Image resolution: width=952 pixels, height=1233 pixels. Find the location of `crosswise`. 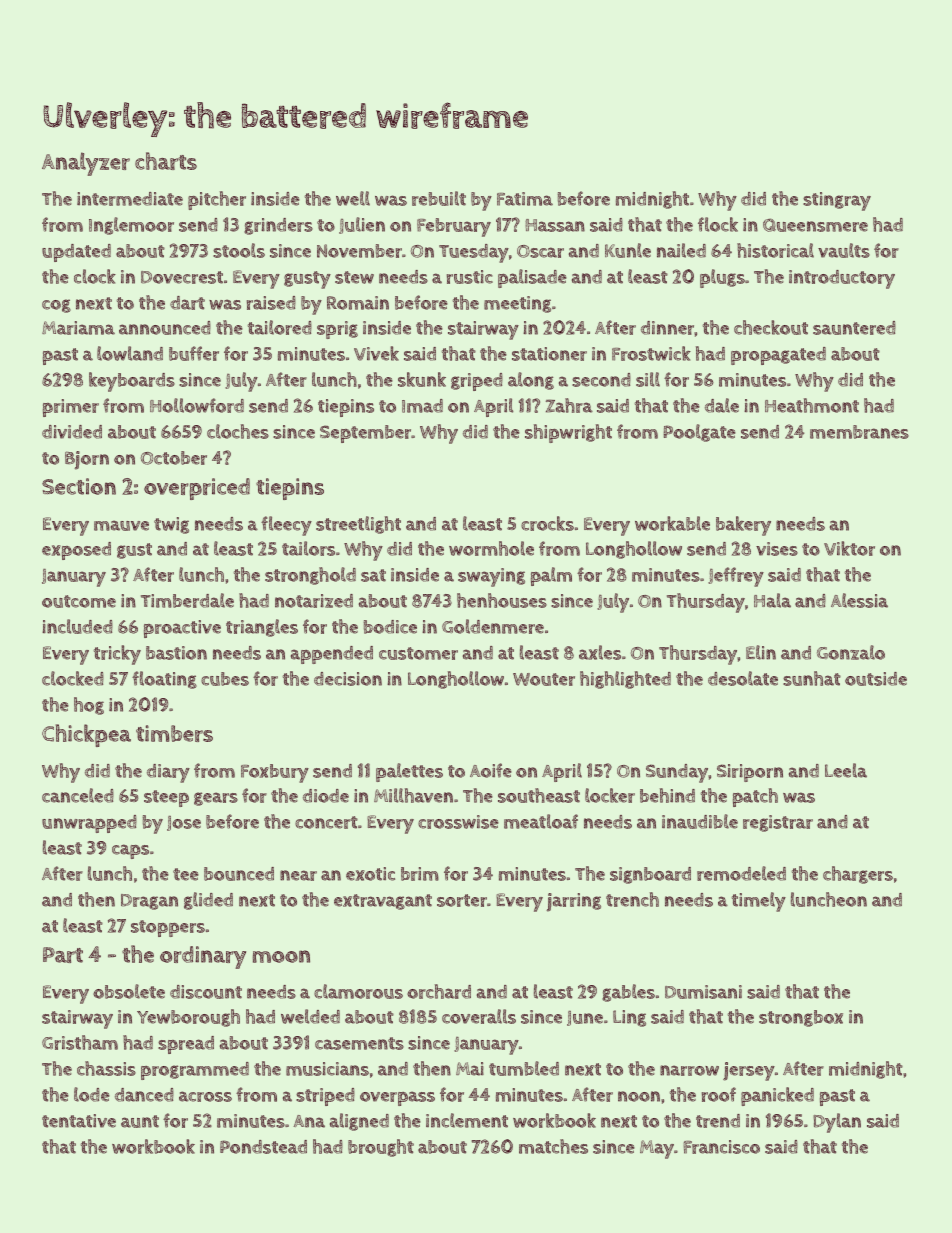

crosswise is located at coordinates (458, 822).
